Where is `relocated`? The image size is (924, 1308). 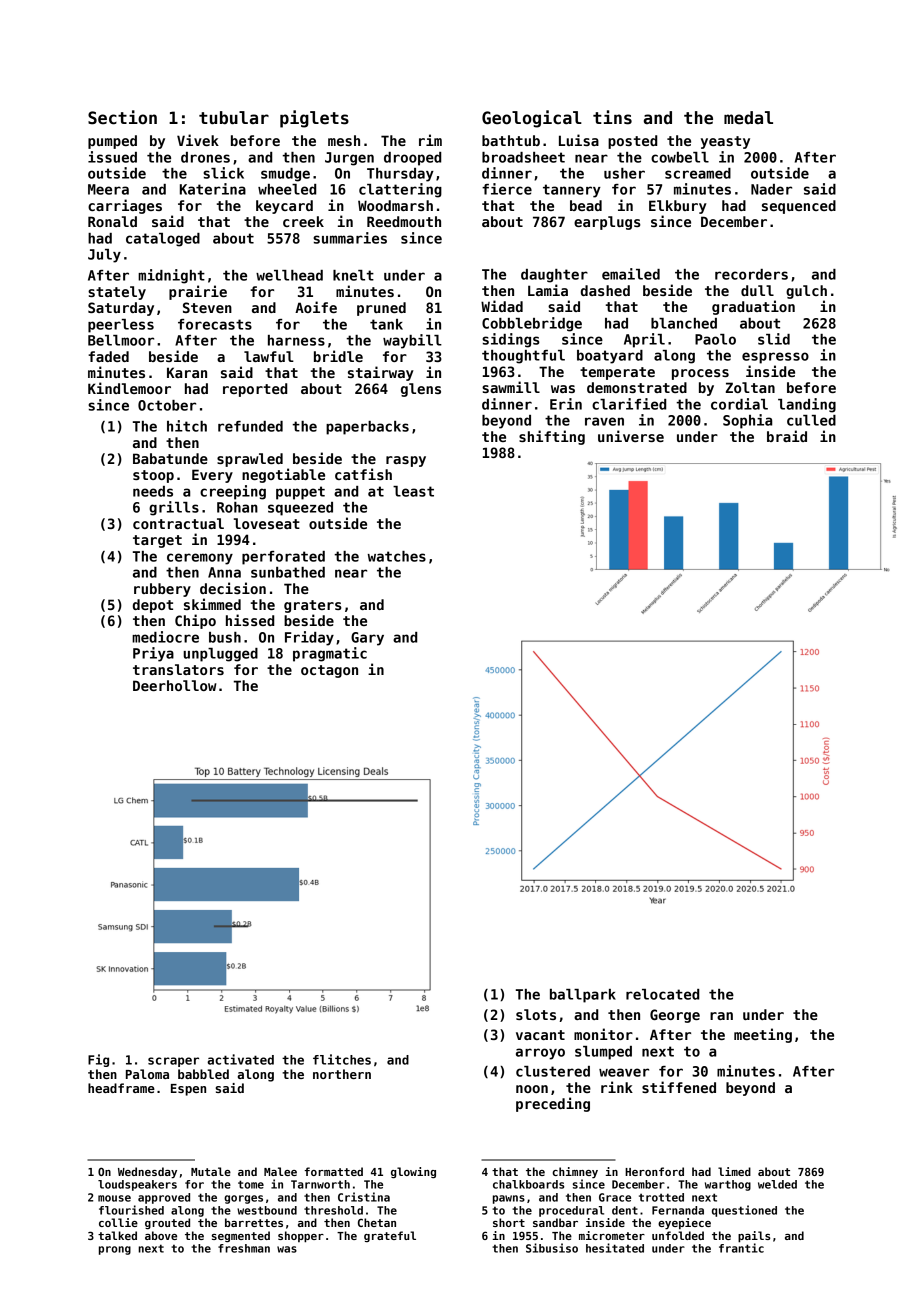
relocated is located at coordinates (662, 994).
